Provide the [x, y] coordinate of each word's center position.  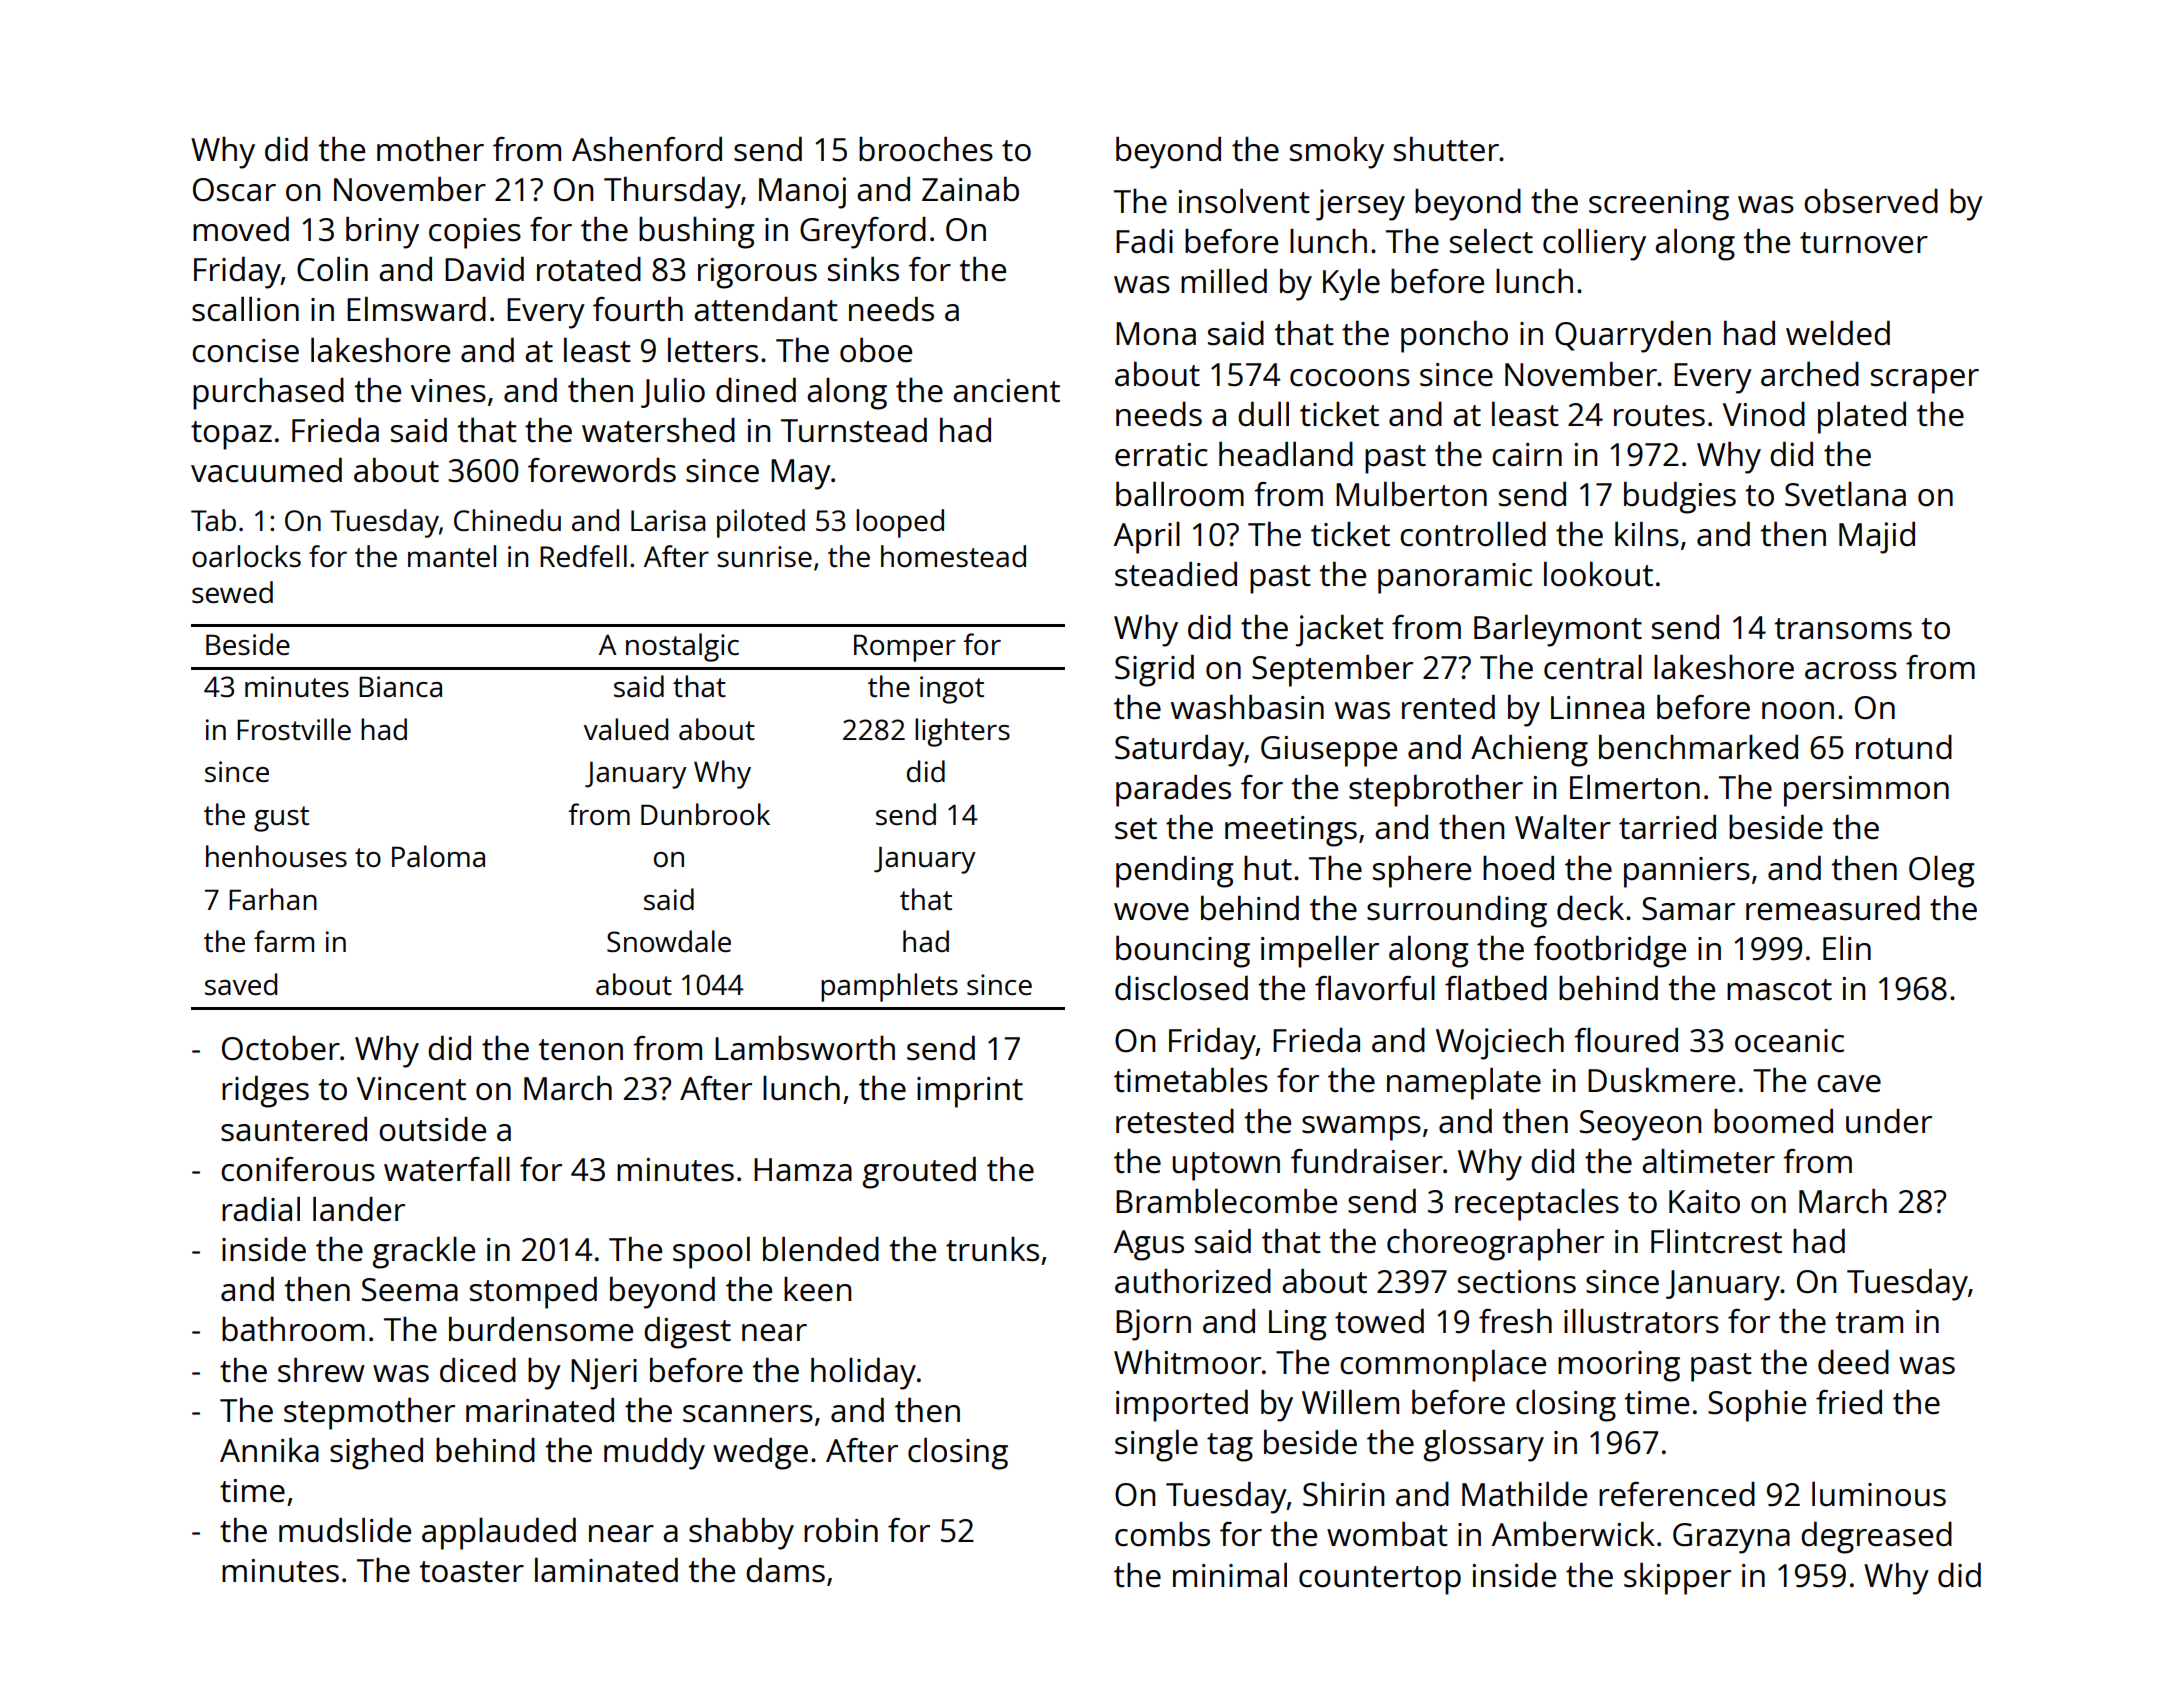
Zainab [970, 189]
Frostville [294, 729]
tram [1869, 1323]
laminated [606, 1570]
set [1136, 829]
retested [1175, 1121]
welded [1838, 333]
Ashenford [647, 149]
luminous [1879, 1494]
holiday [863, 1373]
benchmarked [1698, 747]
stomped [533, 1292]
